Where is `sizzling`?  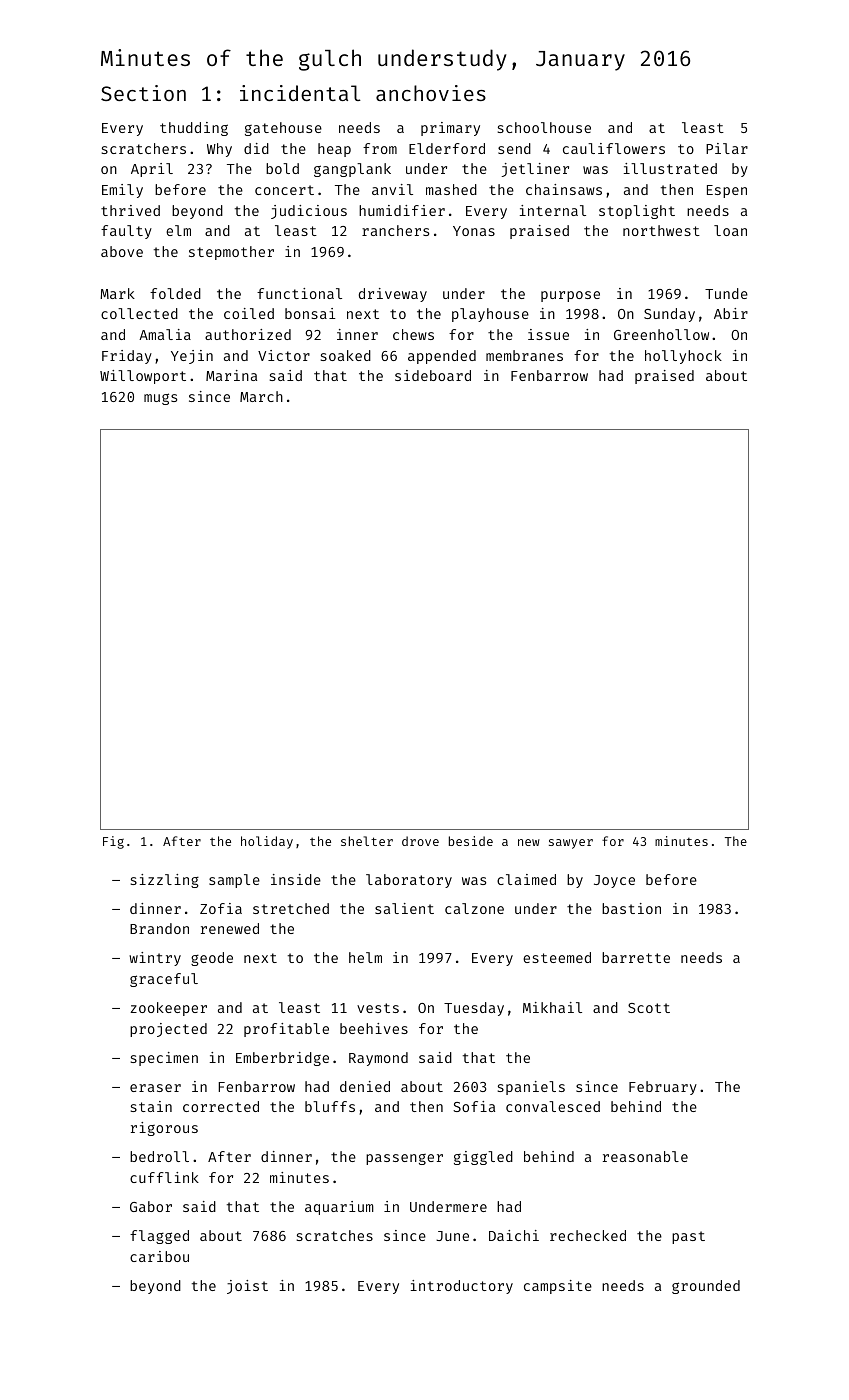 sizzling is located at coordinates (165, 881).
